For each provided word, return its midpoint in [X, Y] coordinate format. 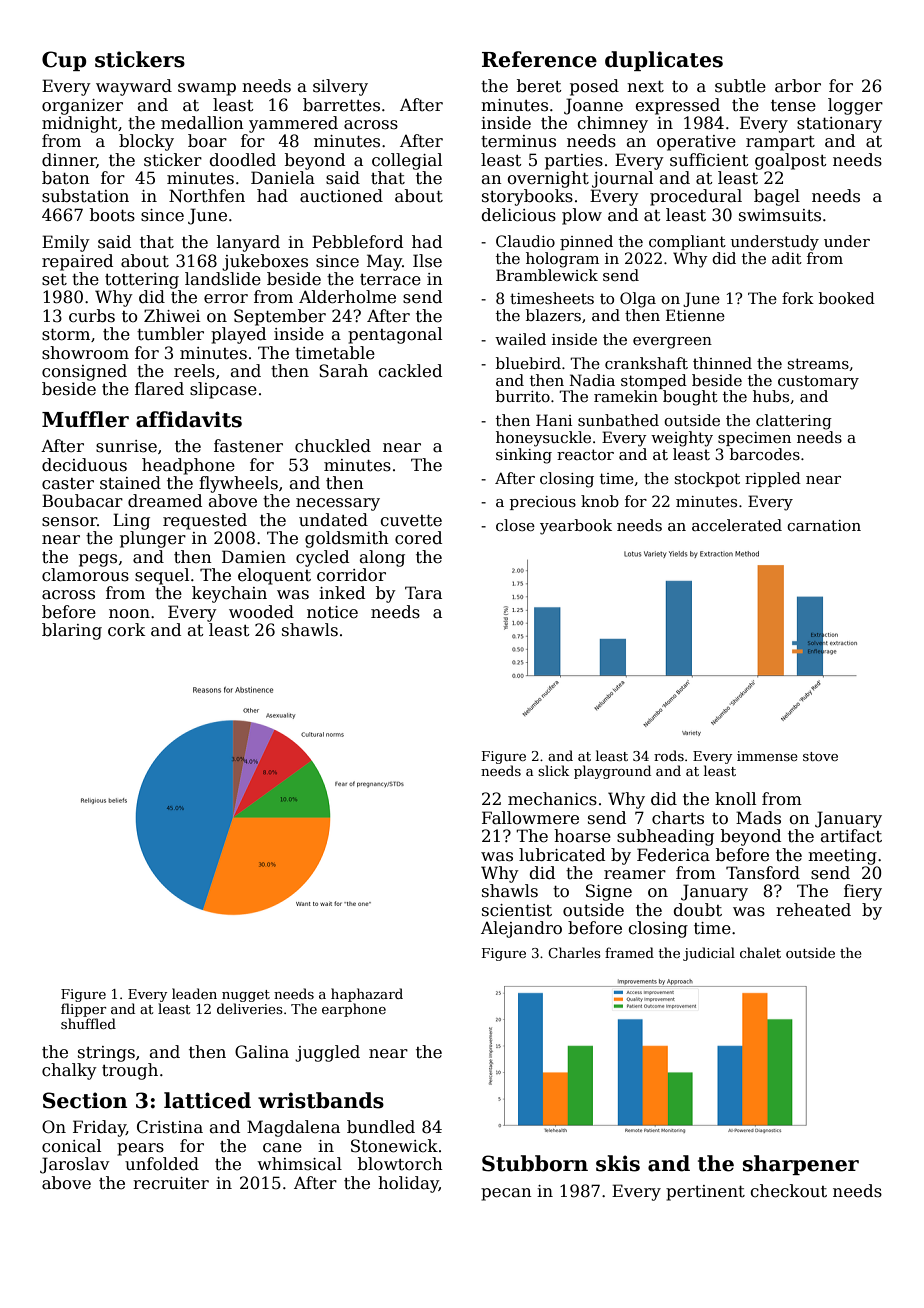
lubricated [562, 855]
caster [68, 484]
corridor [351, 575]
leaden [194, 993]
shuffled [88, 1023]
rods [669, 755]
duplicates [664, 61]
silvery [340, 87]
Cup [64, 61]
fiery [863, 892]
